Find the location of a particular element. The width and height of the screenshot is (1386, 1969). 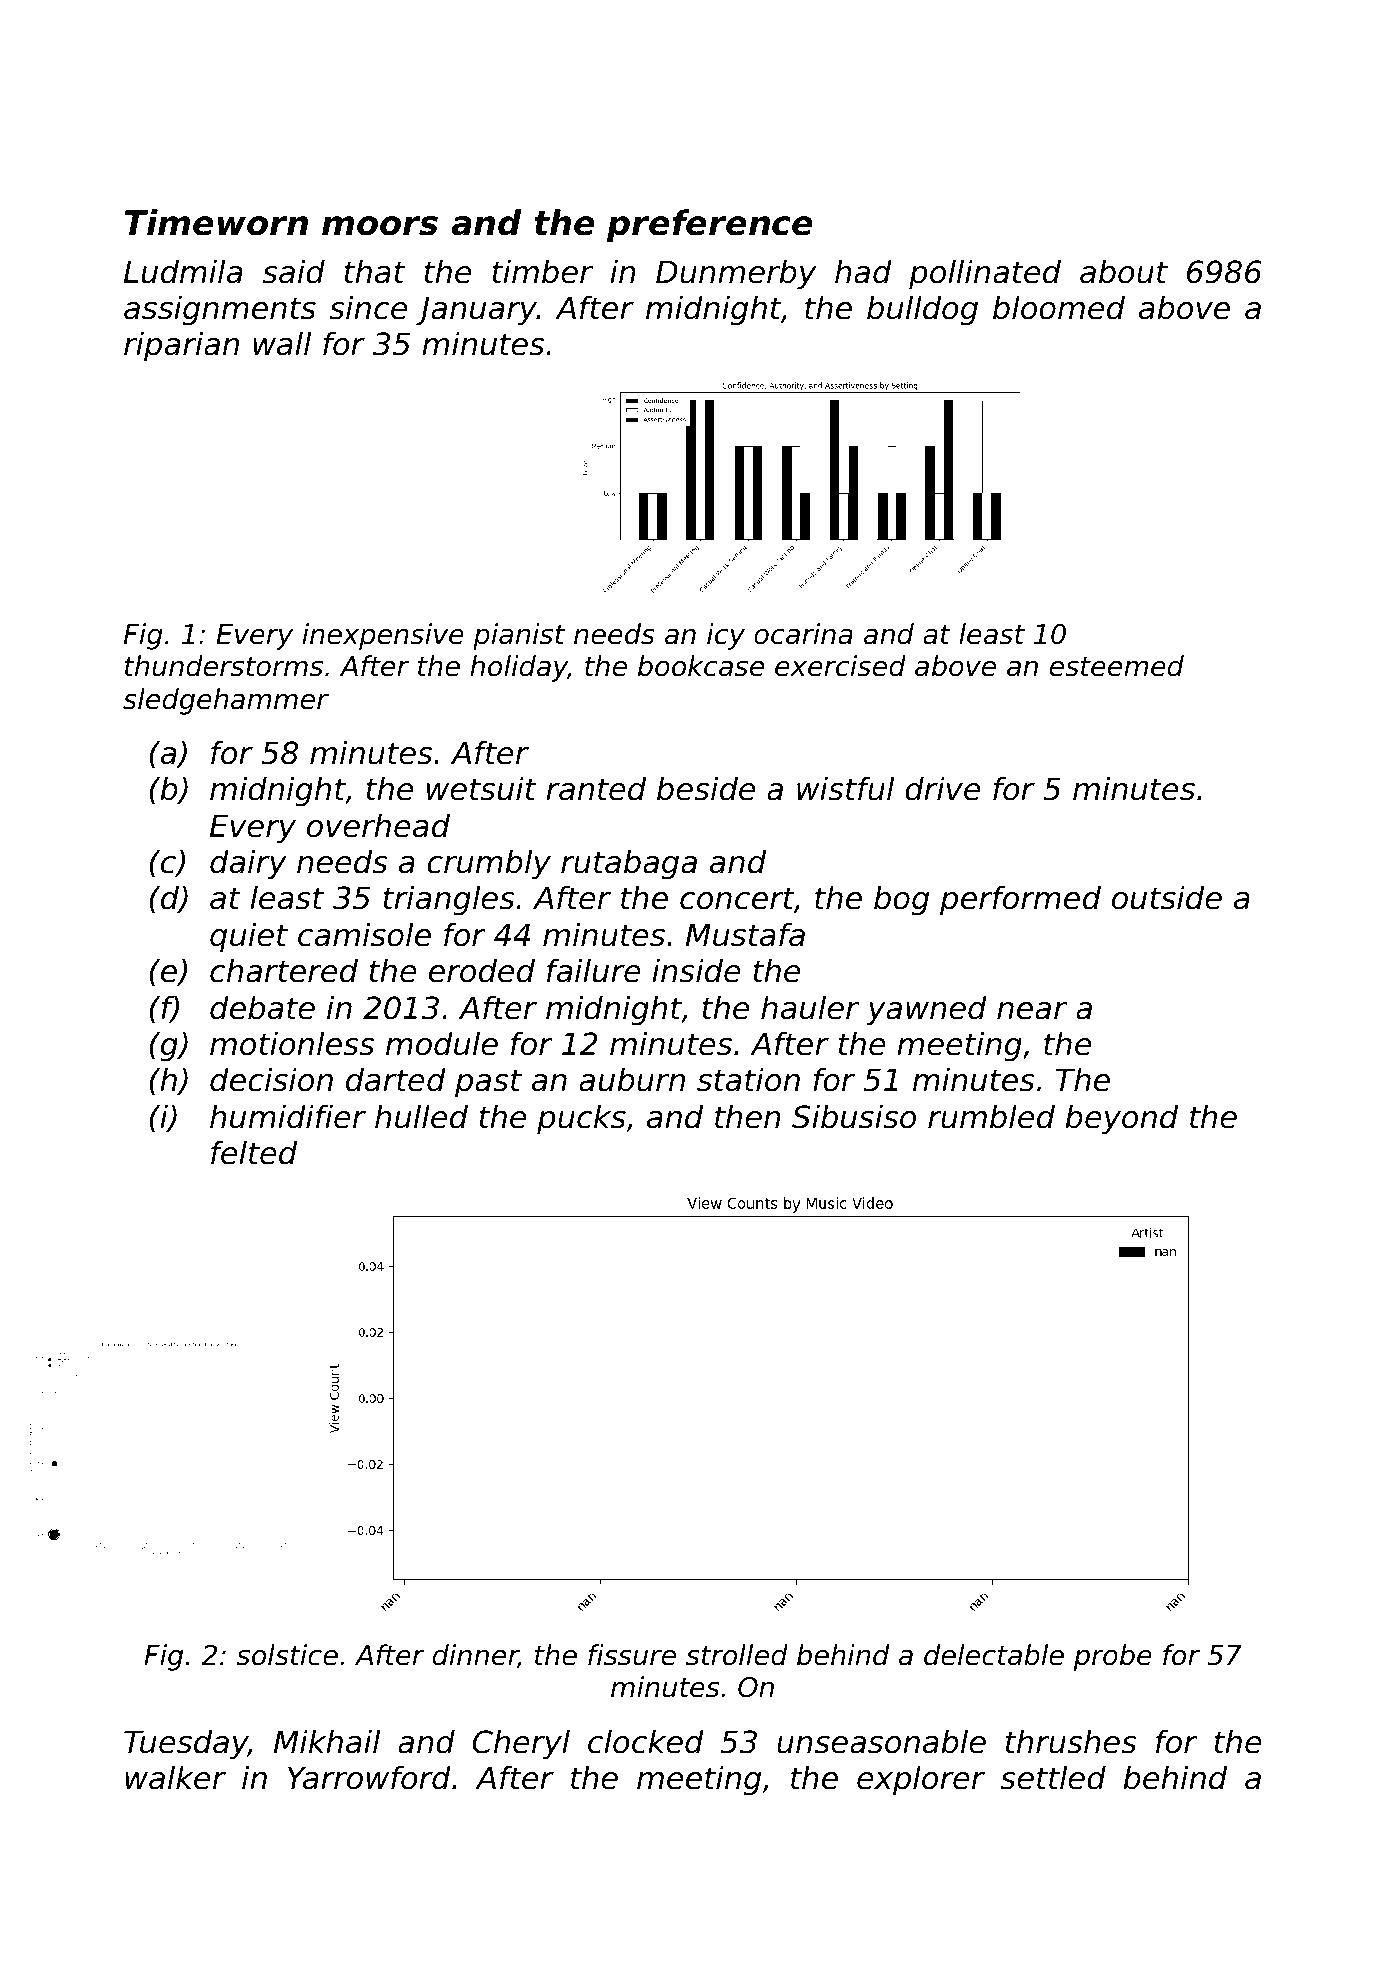

Yarrowford is located at coordinates (369, 1778).
